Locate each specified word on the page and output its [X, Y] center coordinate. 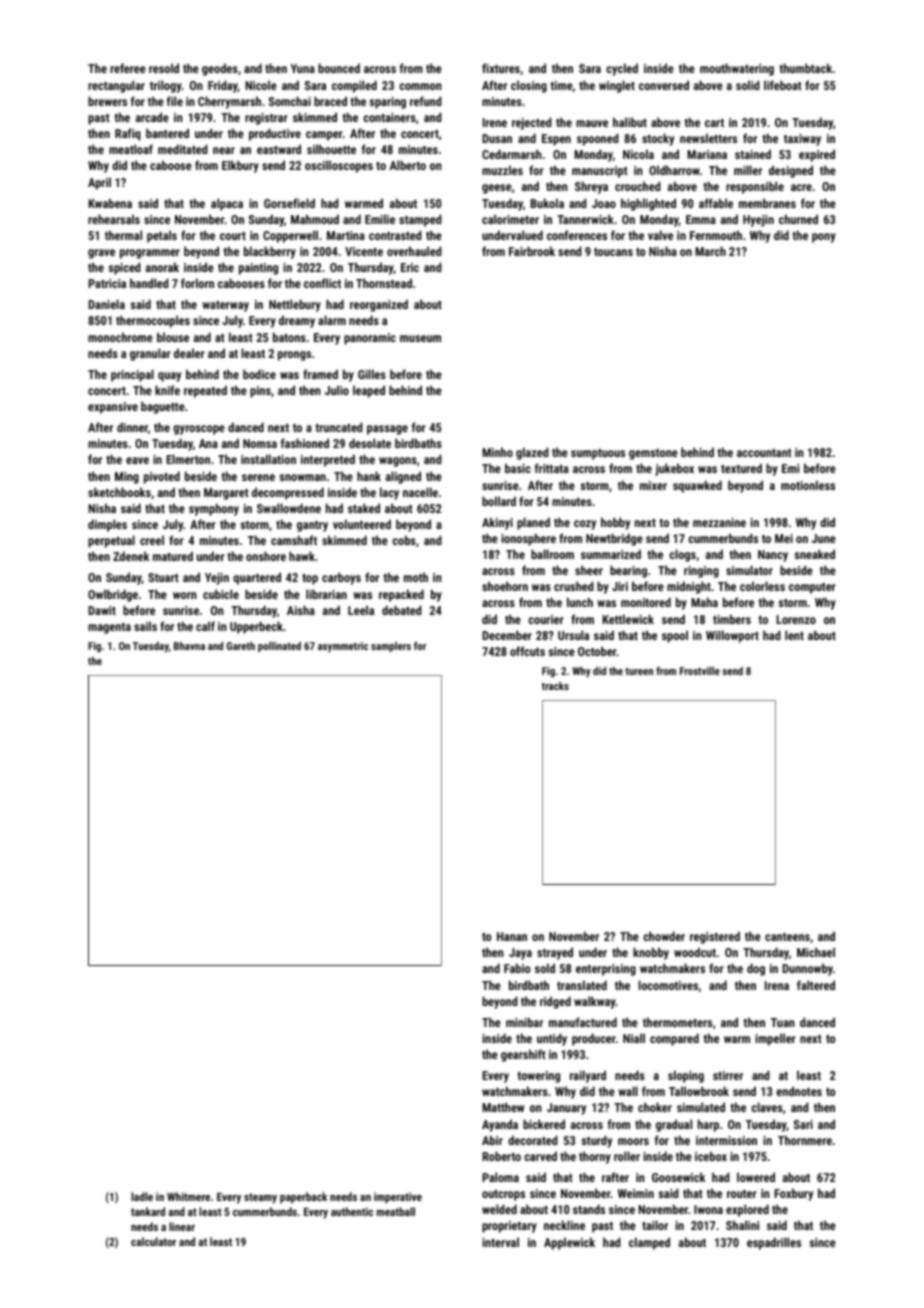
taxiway [802, 140]
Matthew [503, 1107]
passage [387, 430]
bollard [499, 501]
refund [426, 101]
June [824, 538]
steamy [260, 1198]
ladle [142, 1196]
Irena [777, 985]
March [710, 251]
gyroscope [199, 430]
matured [173, 556]
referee [128, 68]
